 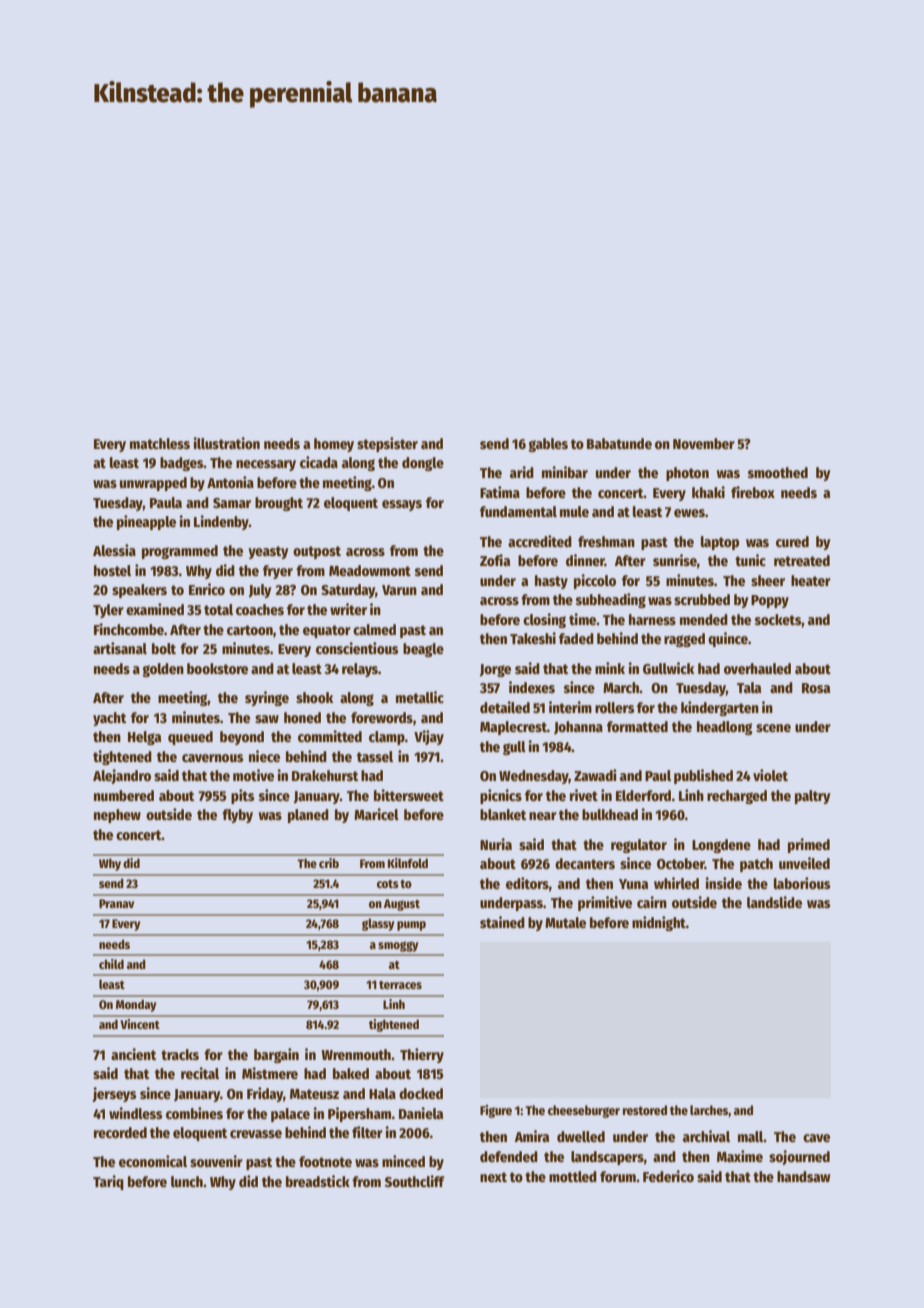 What do you see at coordinates (813, 797) in the screenshot?
I see `paltry` at bounding box center [813, 797].
